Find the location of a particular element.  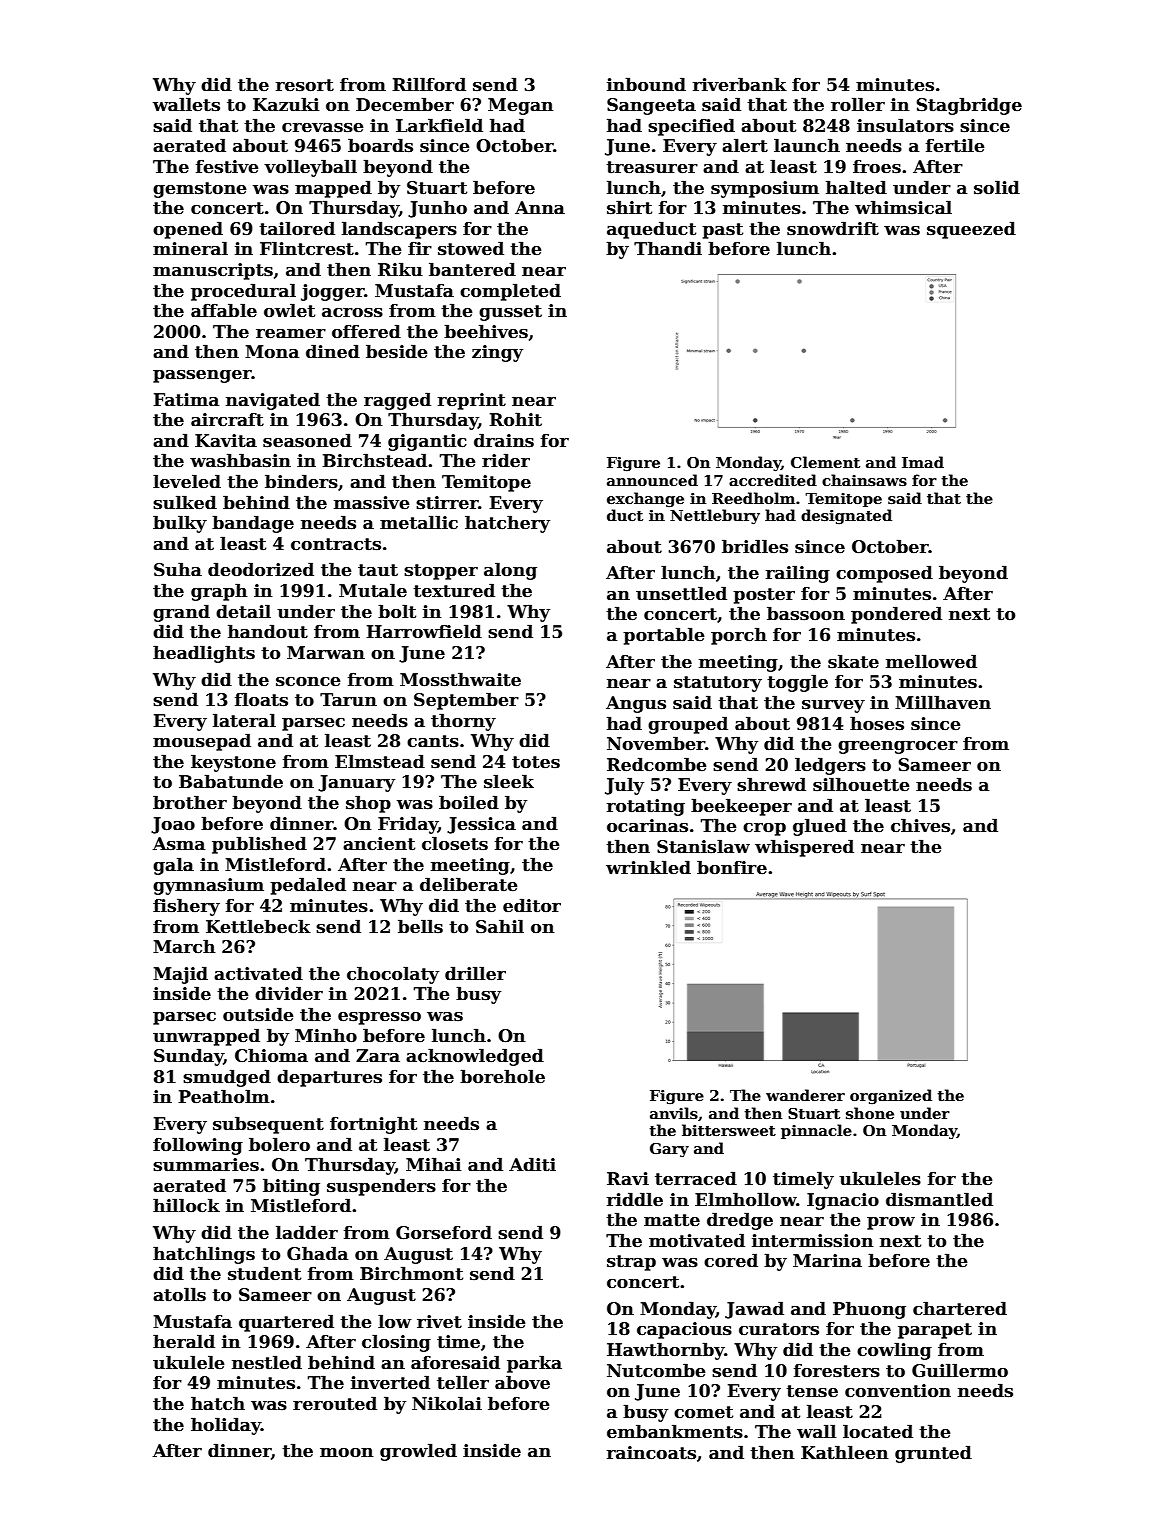

Stagbridge is located at coordinates (969, 106).
